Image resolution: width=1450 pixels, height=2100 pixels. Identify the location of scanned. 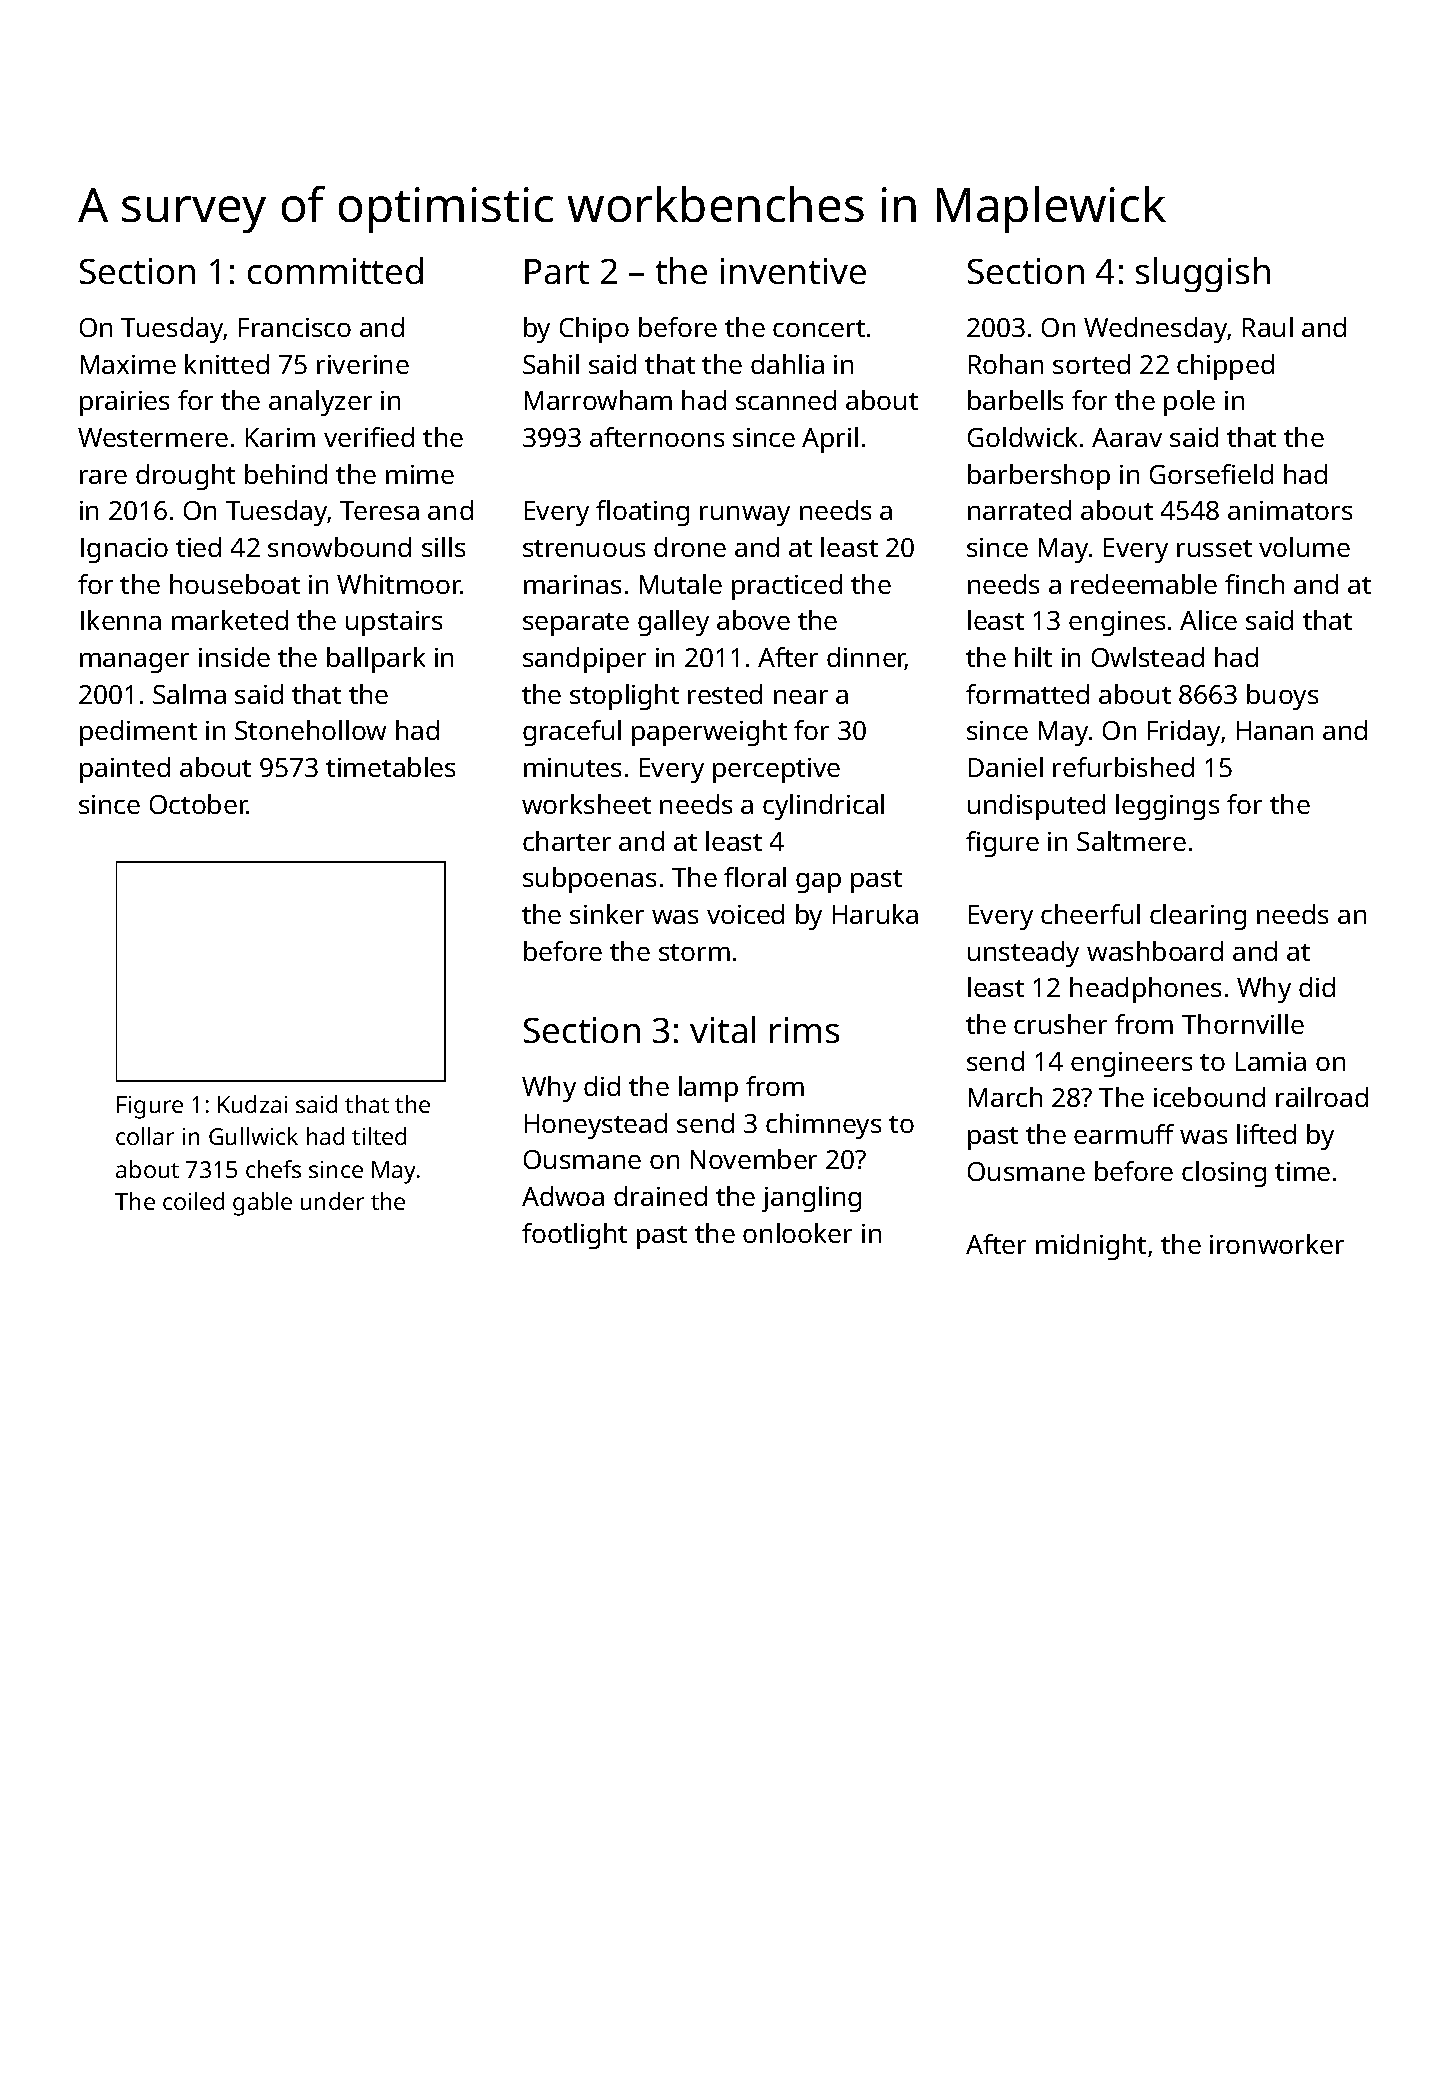
(786, 400).
